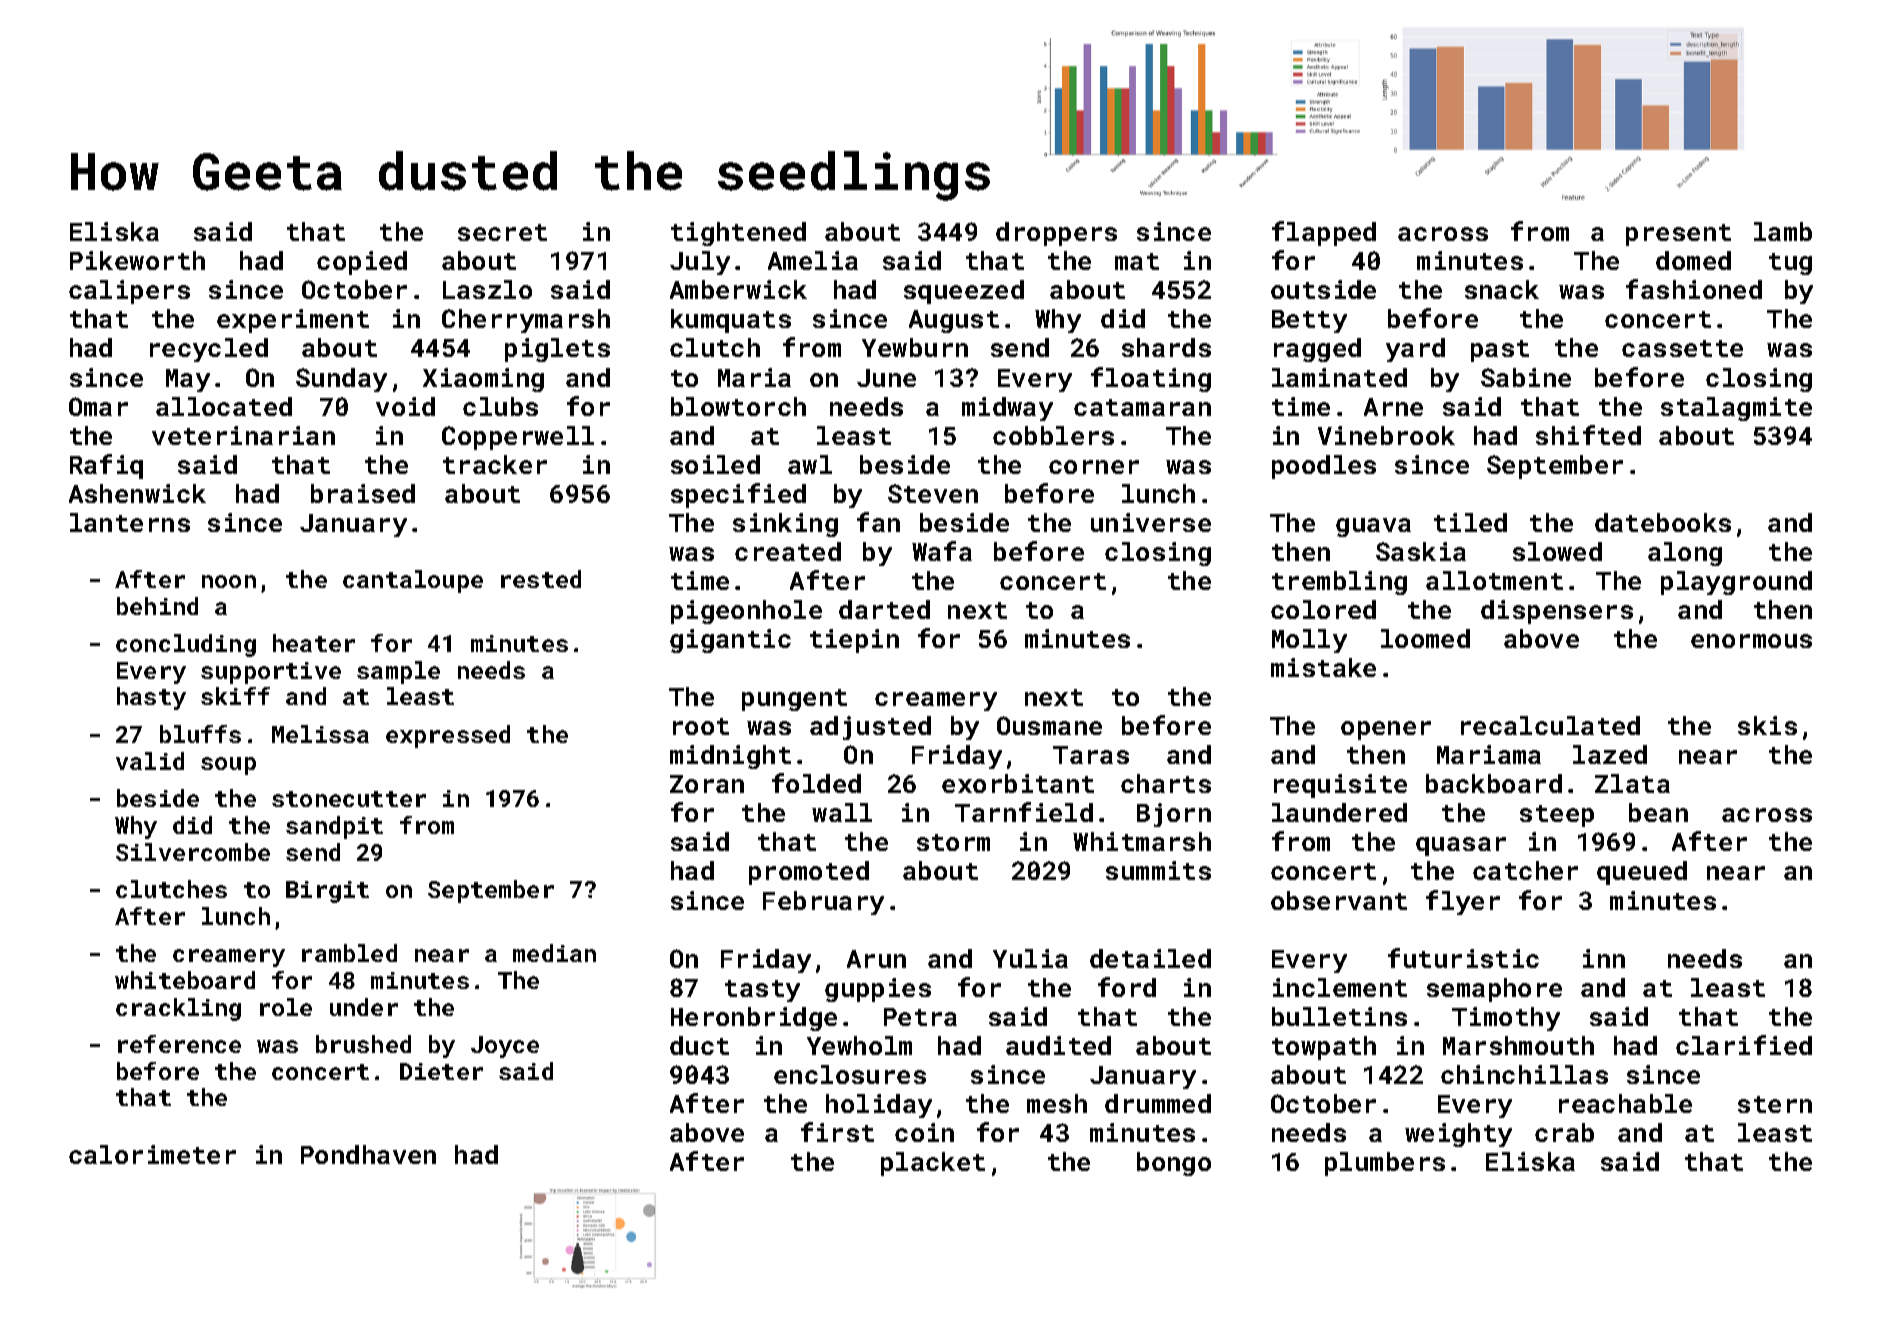 Image resolution: width=1882 pixels, height=1331 pixels. Describe the element at coordinates (876, 959) in the document. I see `Arun` at that location.
